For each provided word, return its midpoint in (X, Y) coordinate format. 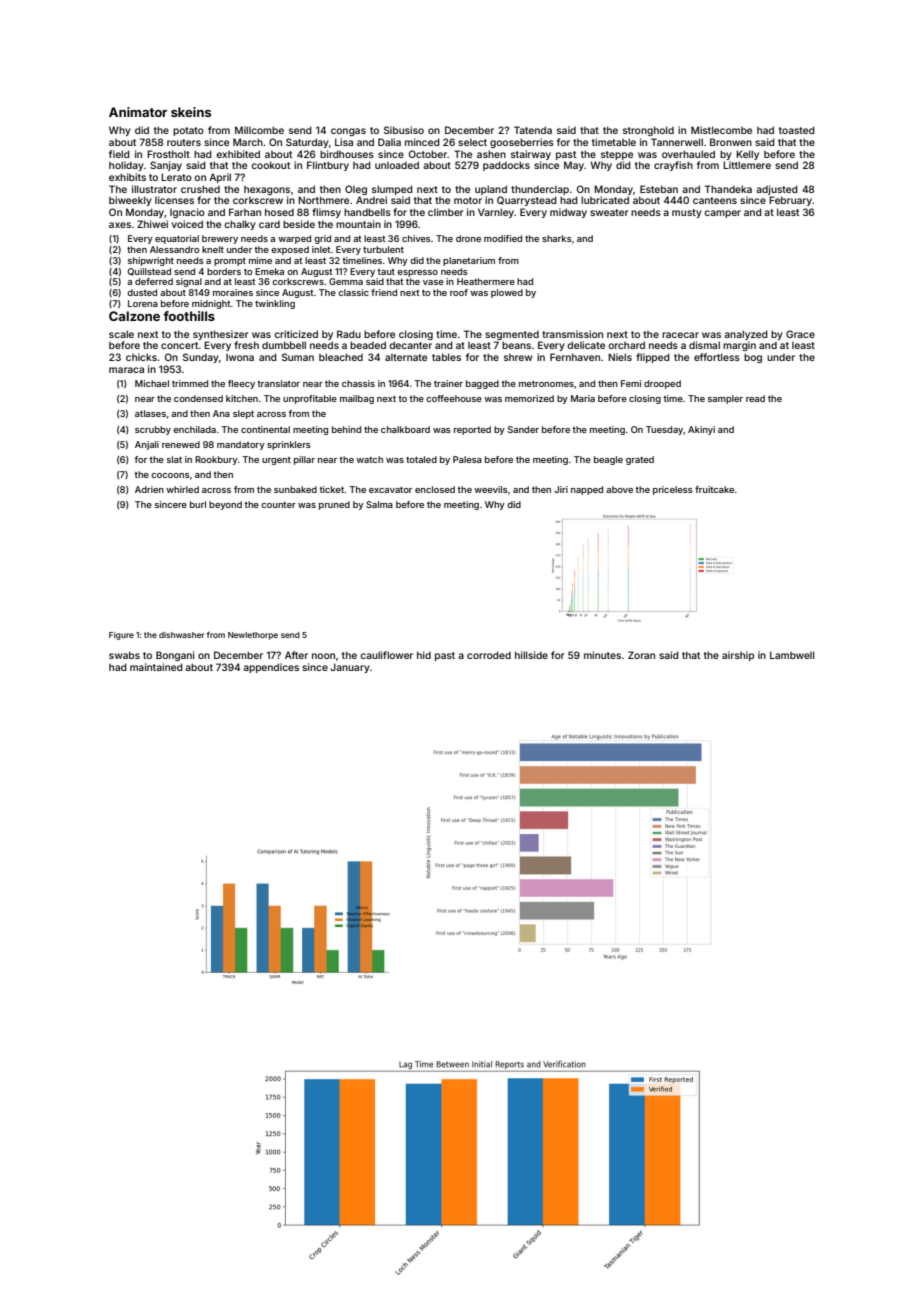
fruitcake (714, 489)
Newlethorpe (253, 636)
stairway (531, 155)
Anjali (147, 445)
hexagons (267, 190)
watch (369, 459)
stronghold (648, 131)
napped (587, 490)
